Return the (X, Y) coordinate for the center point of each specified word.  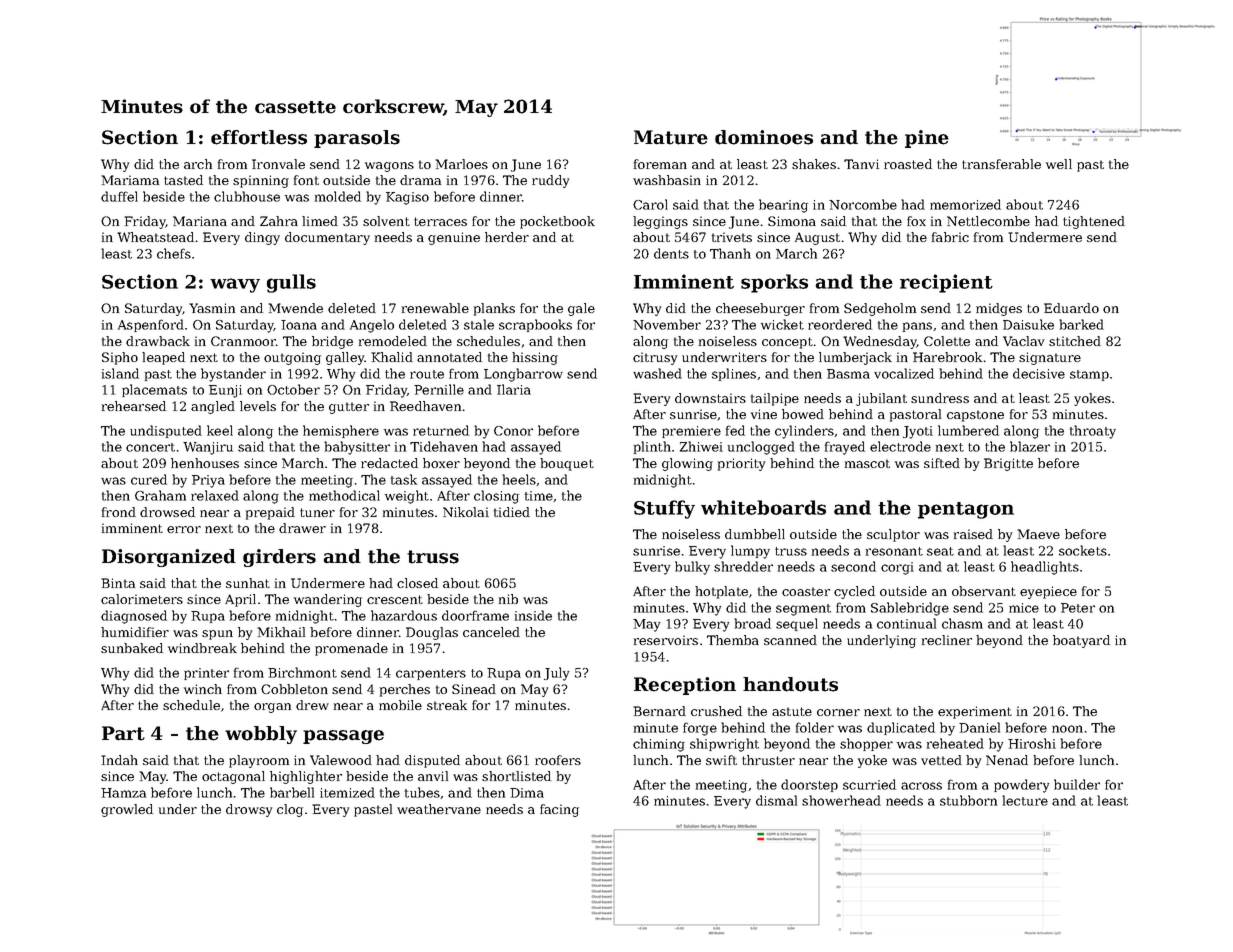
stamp (1089, 375)
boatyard (1081, 641)
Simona (792, 221)
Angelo (372, 326)
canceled (491, 632)
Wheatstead (155, 237)
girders (279, 558)
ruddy (550, 181)
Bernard (659, 711)
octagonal (233, 777)
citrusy (655, 358)
